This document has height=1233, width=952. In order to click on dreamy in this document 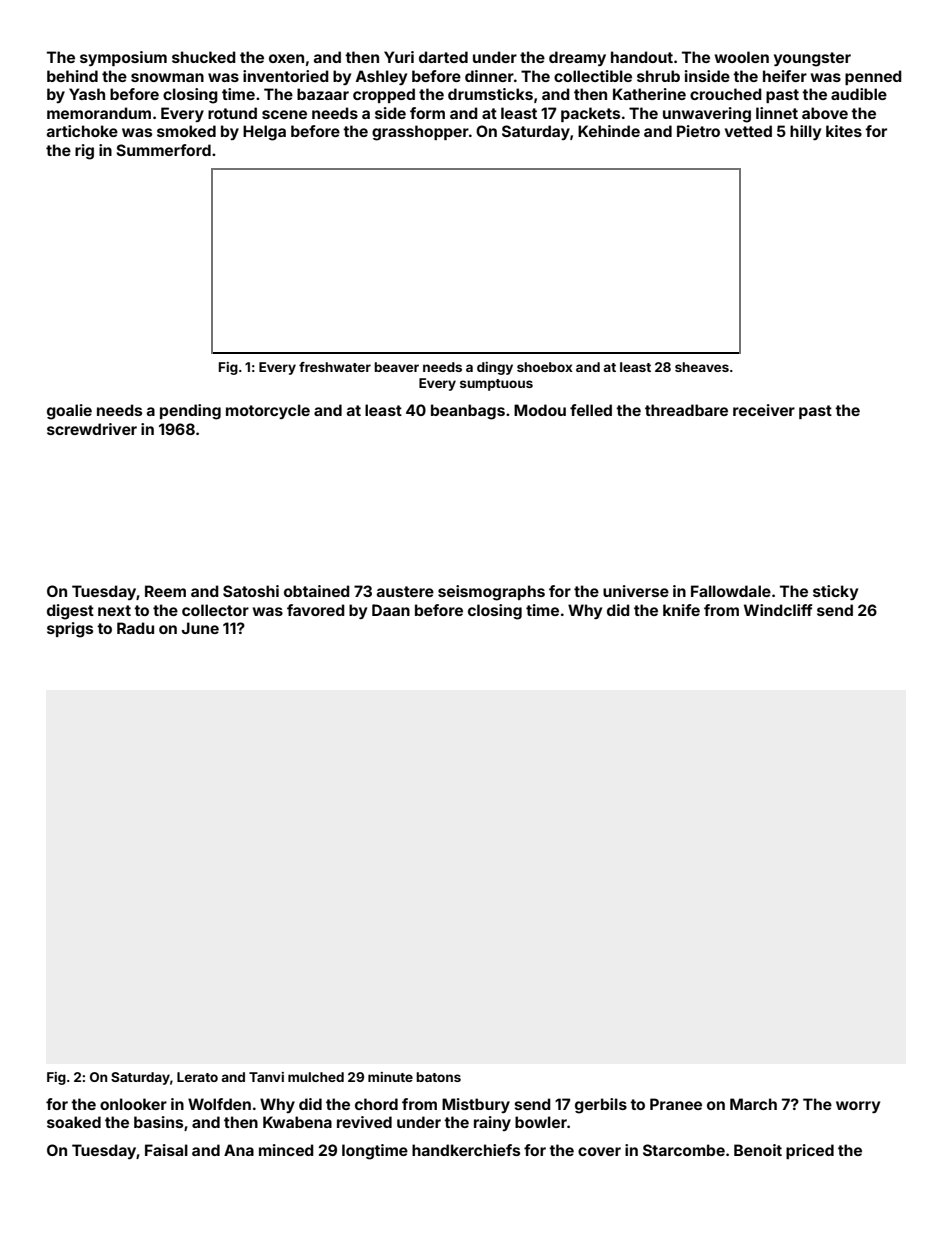, I will do `click(577, 58)`.
